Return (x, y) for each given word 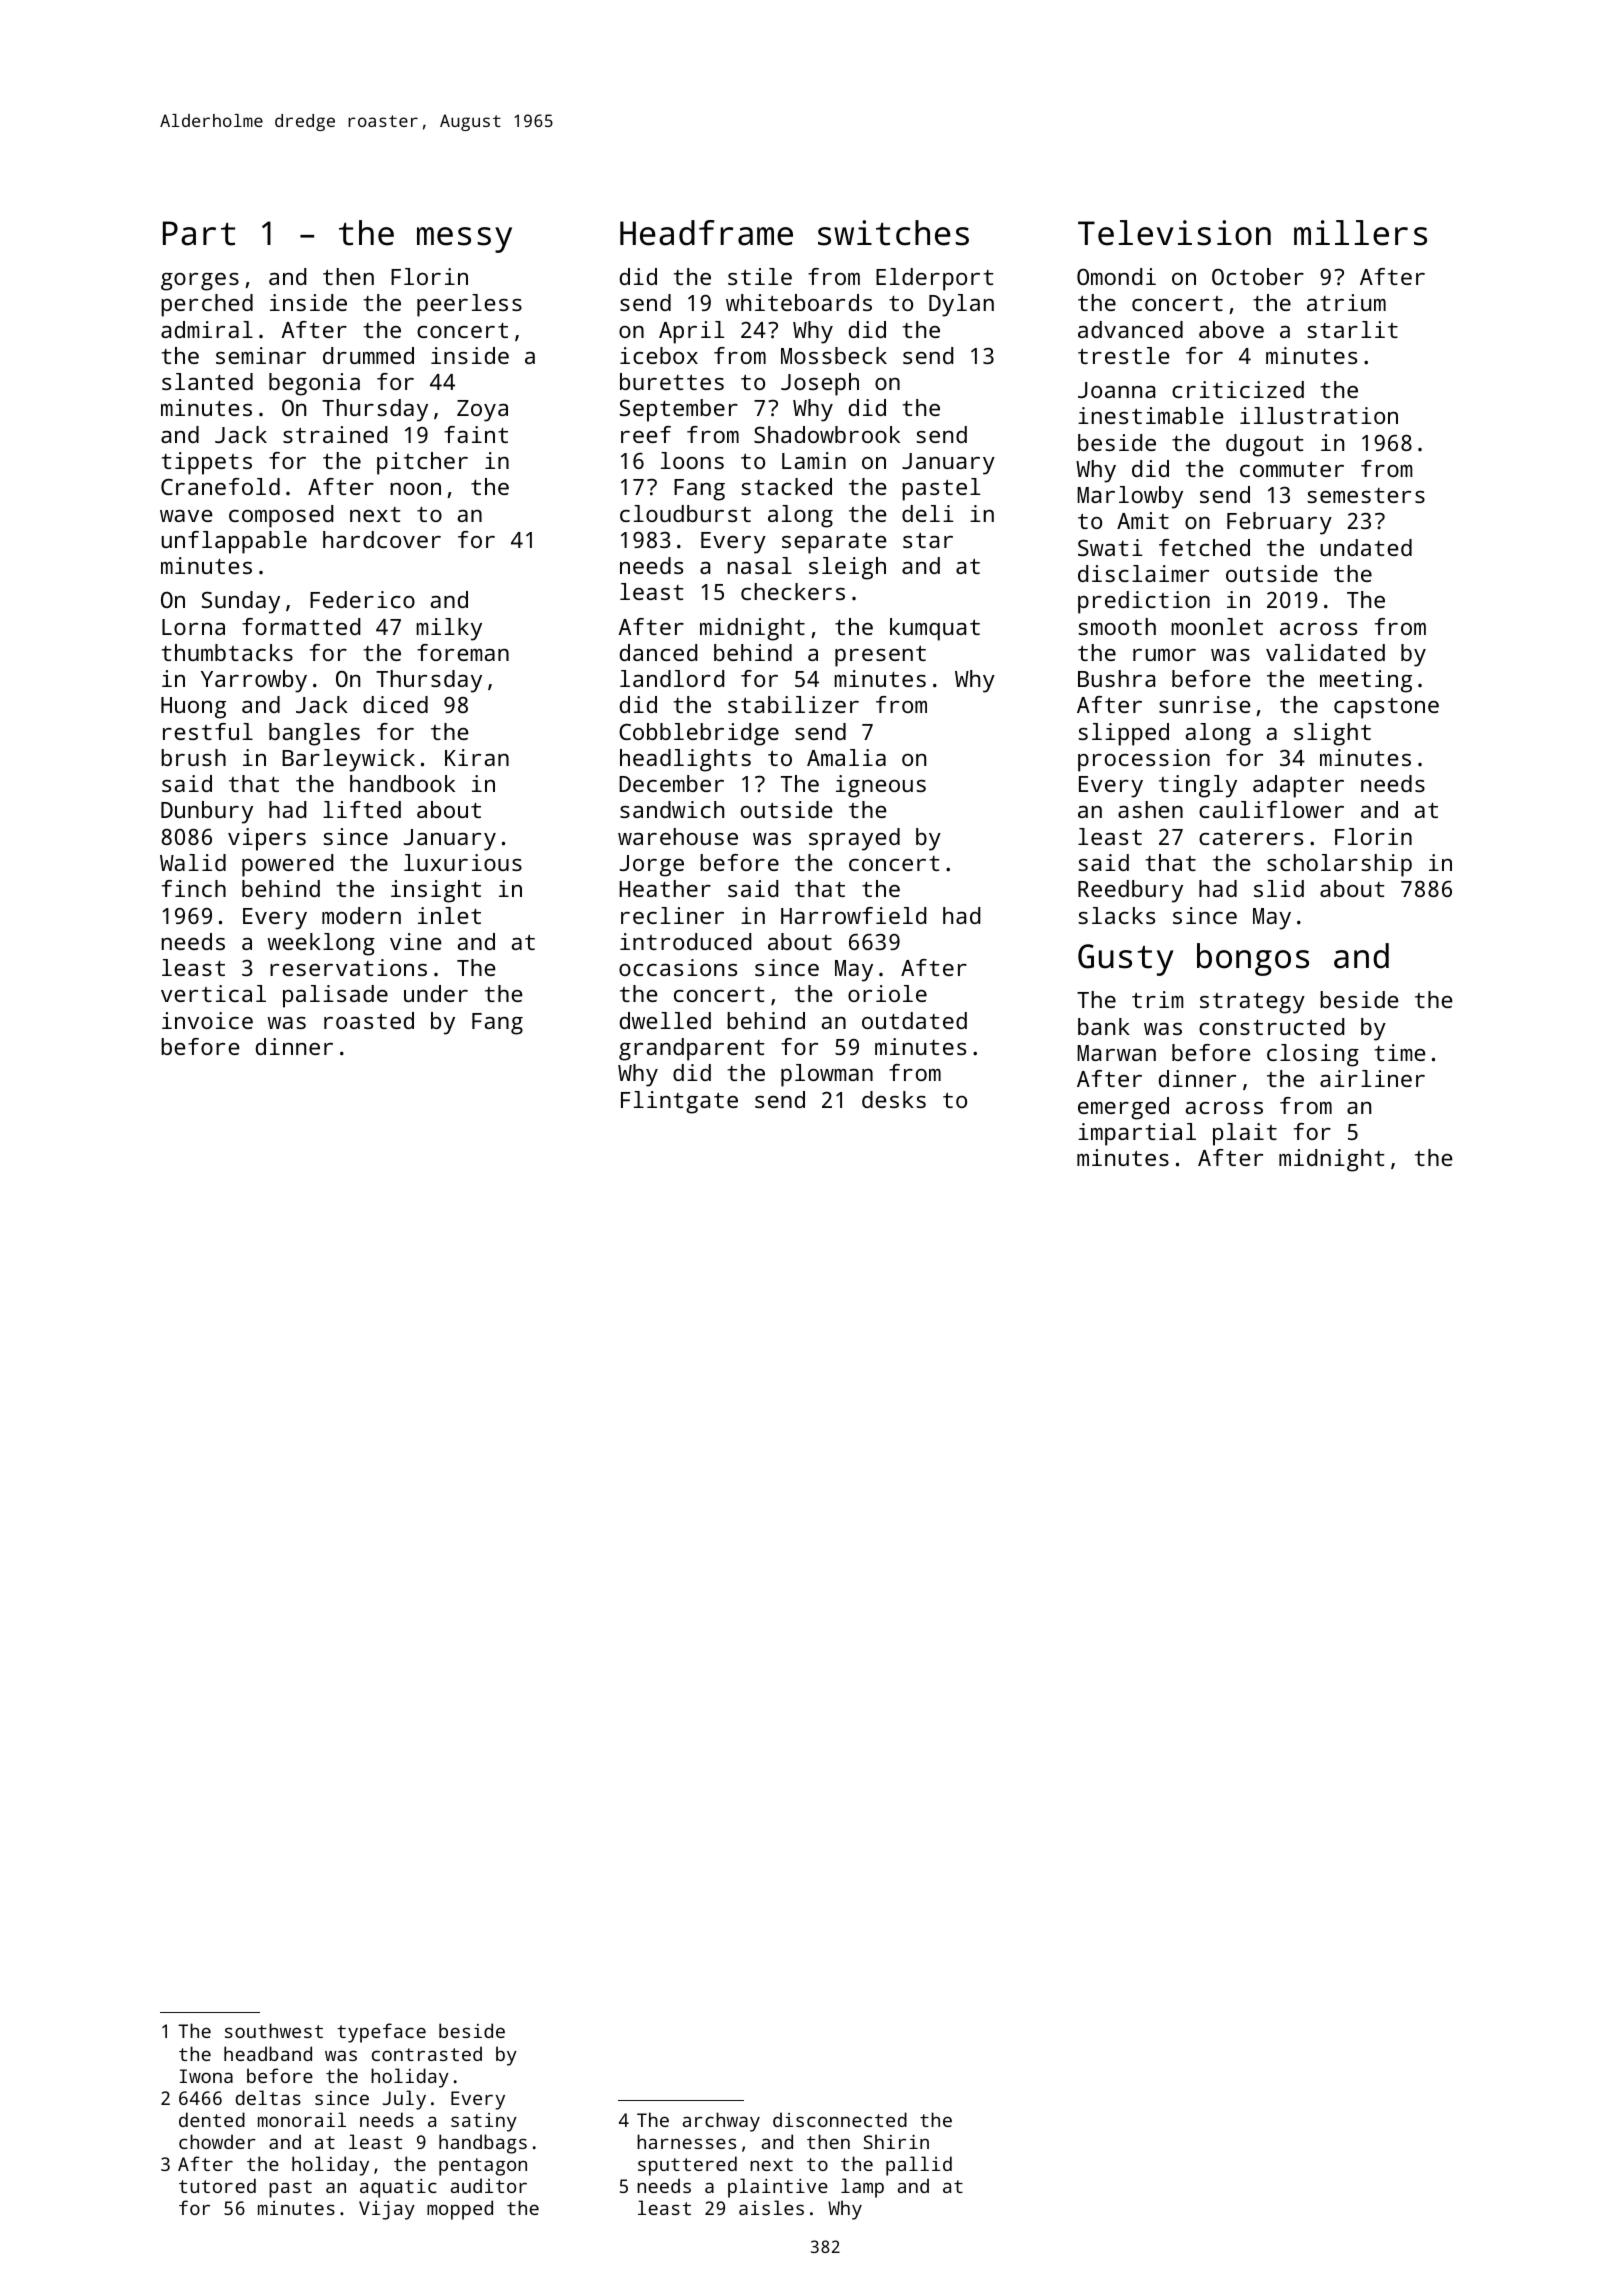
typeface (381, 2033)
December (671, 783)
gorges (200, 282)
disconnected (840, 2119)
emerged (1123, 1108)
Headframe (706, 233)
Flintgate (679, 1102)
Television (1174, 233)
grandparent (691, 1049)
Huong (193, 708)
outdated (914, 1020)
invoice (207, 1020)
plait (1245, 1134)
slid (1279, 888)
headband (268, 2053)
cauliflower (1271, 809)
